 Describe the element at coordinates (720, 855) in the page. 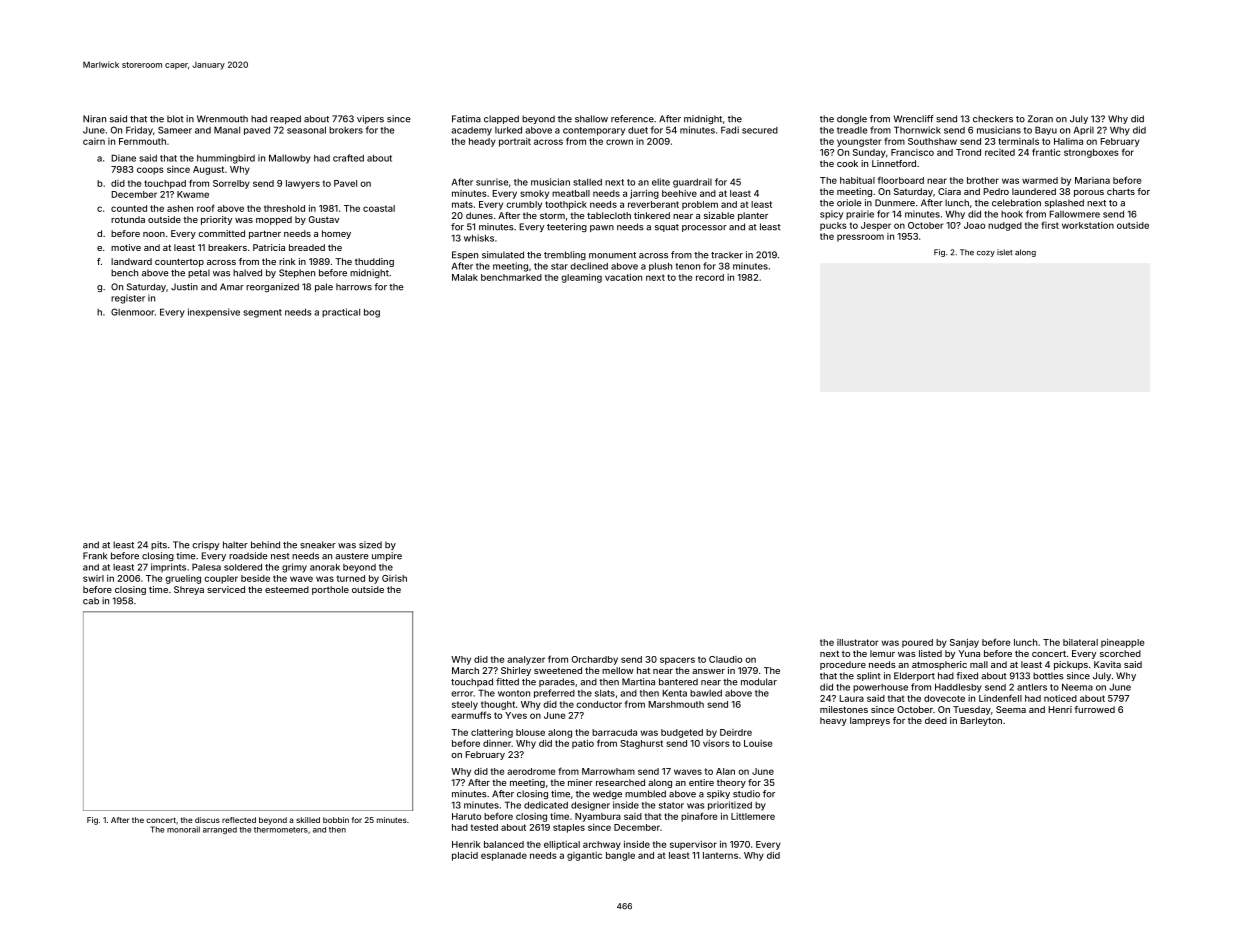

I see `lanterns` at that location.
